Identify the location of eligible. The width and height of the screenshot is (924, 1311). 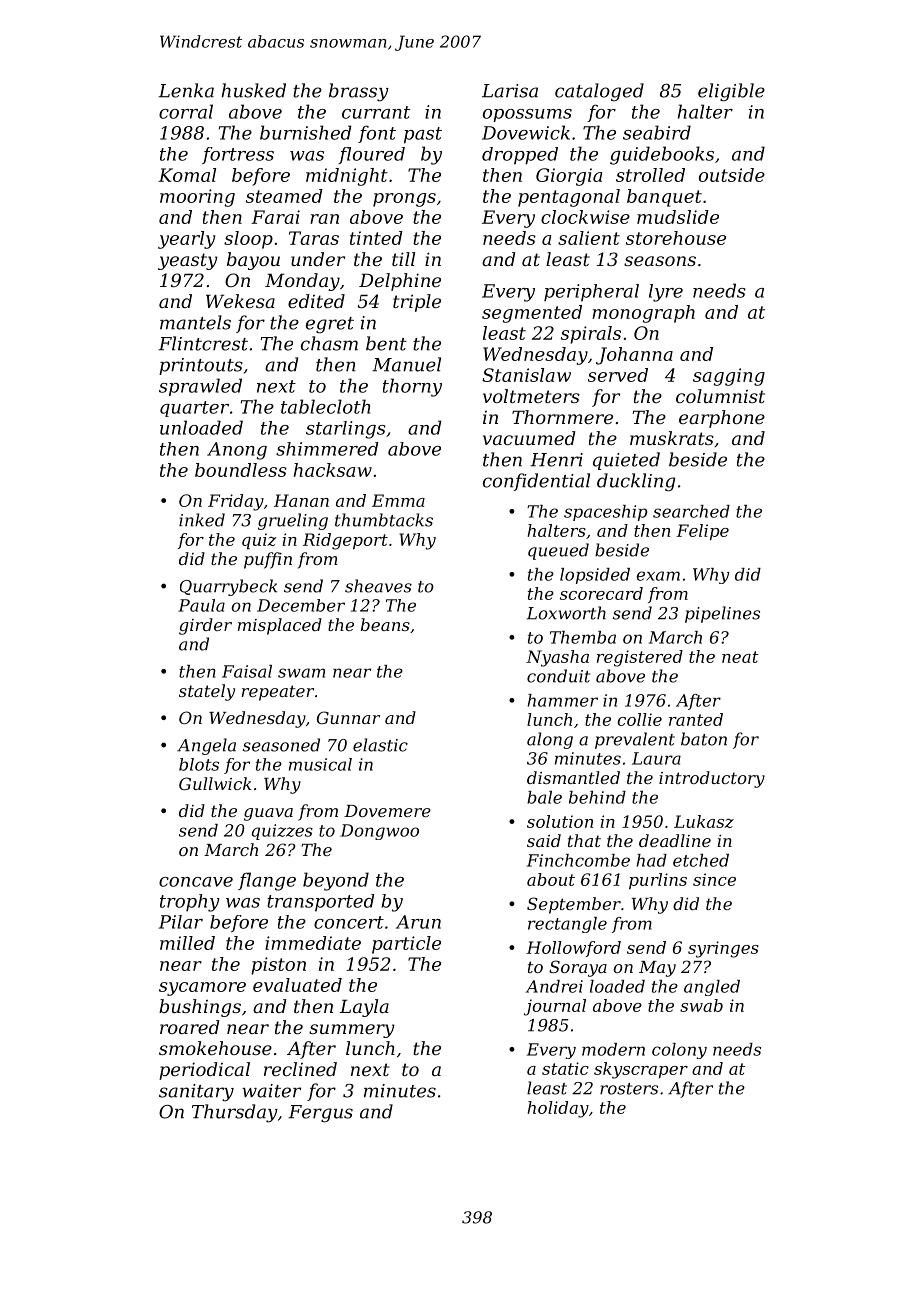
(731, 92).
